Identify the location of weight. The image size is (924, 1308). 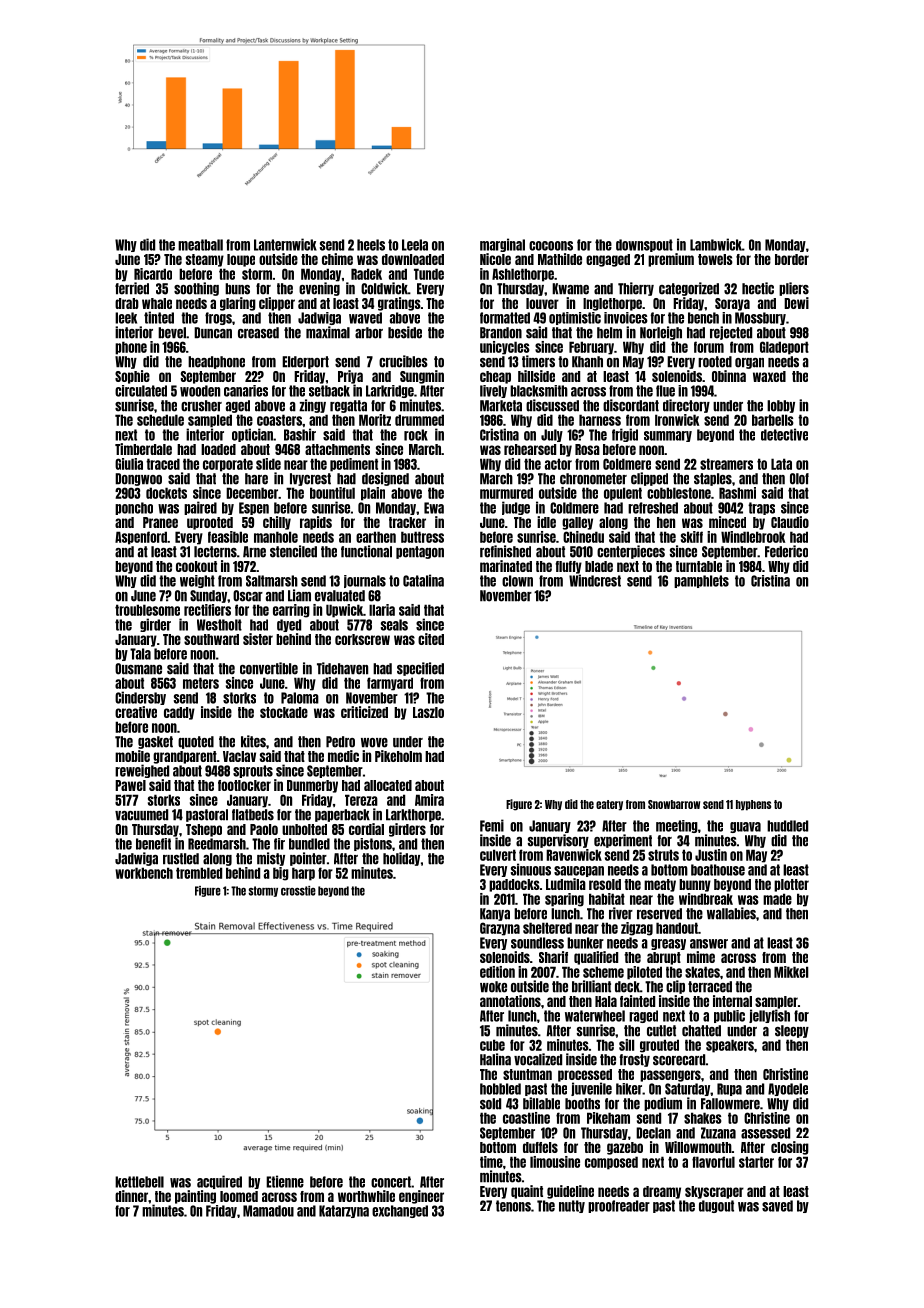
(197, 581).
